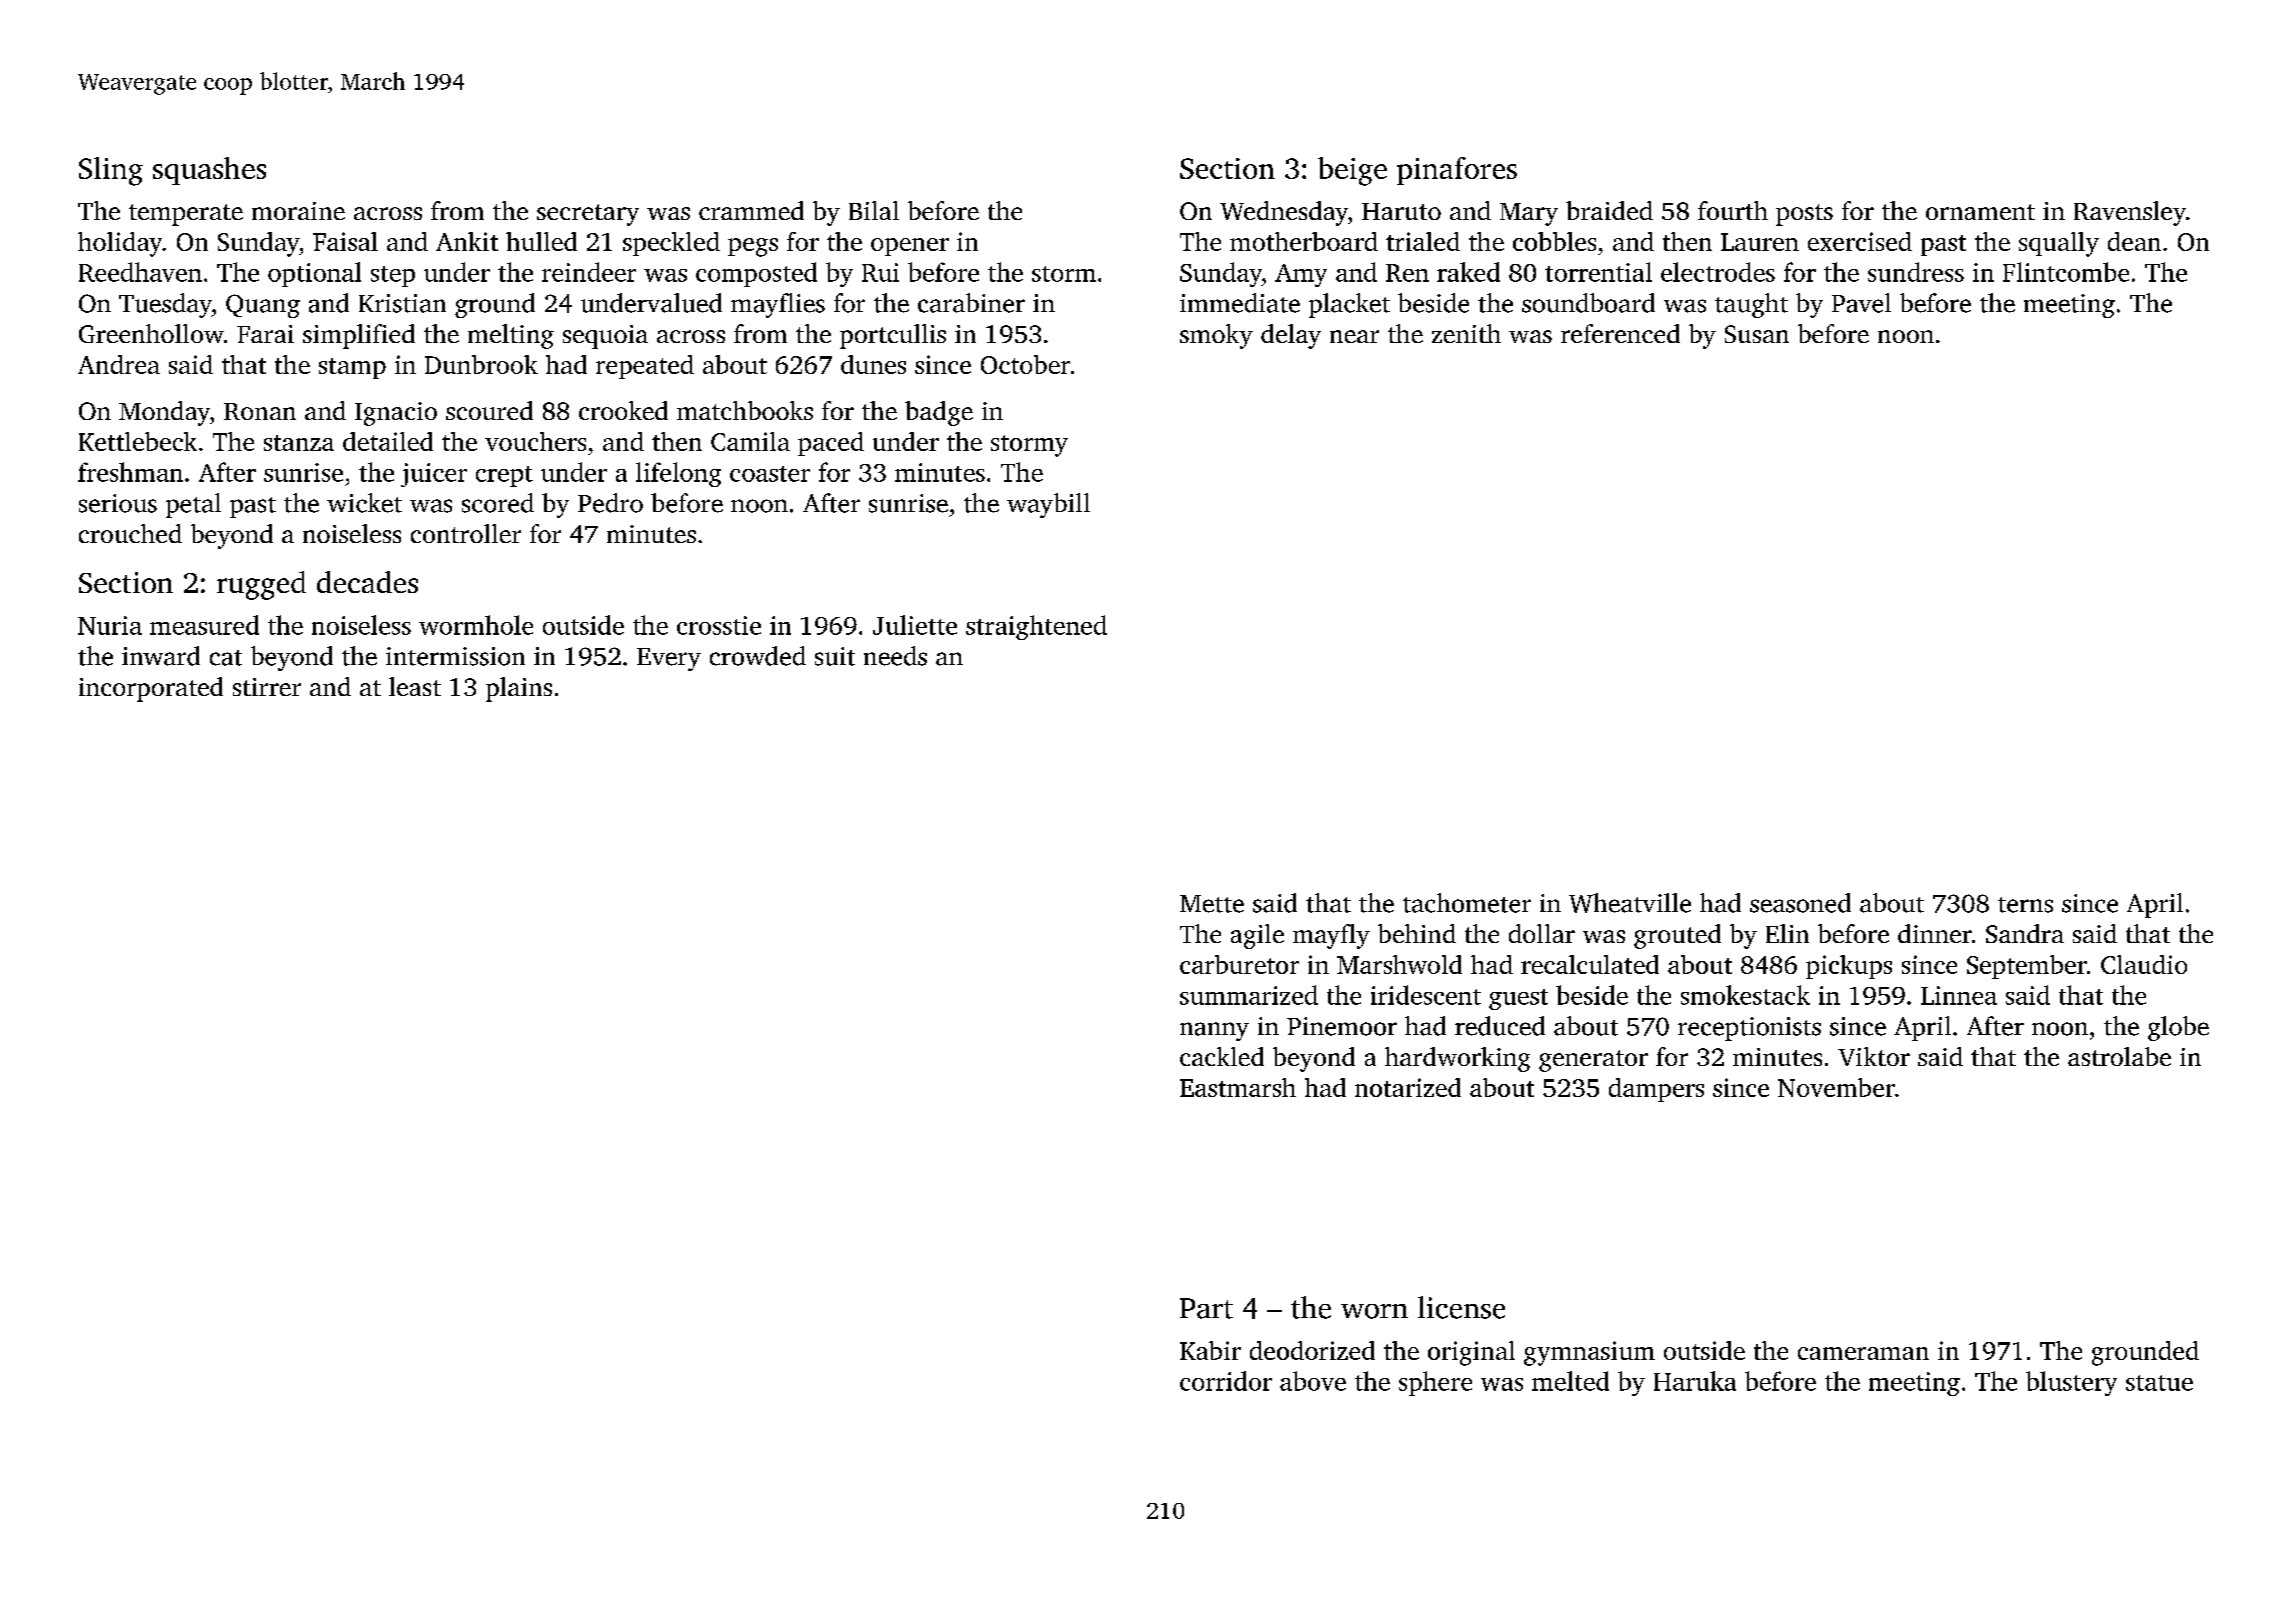 This screenshot has width=2292, height=1620. I want to click on stirrer, so click(267, 687).
